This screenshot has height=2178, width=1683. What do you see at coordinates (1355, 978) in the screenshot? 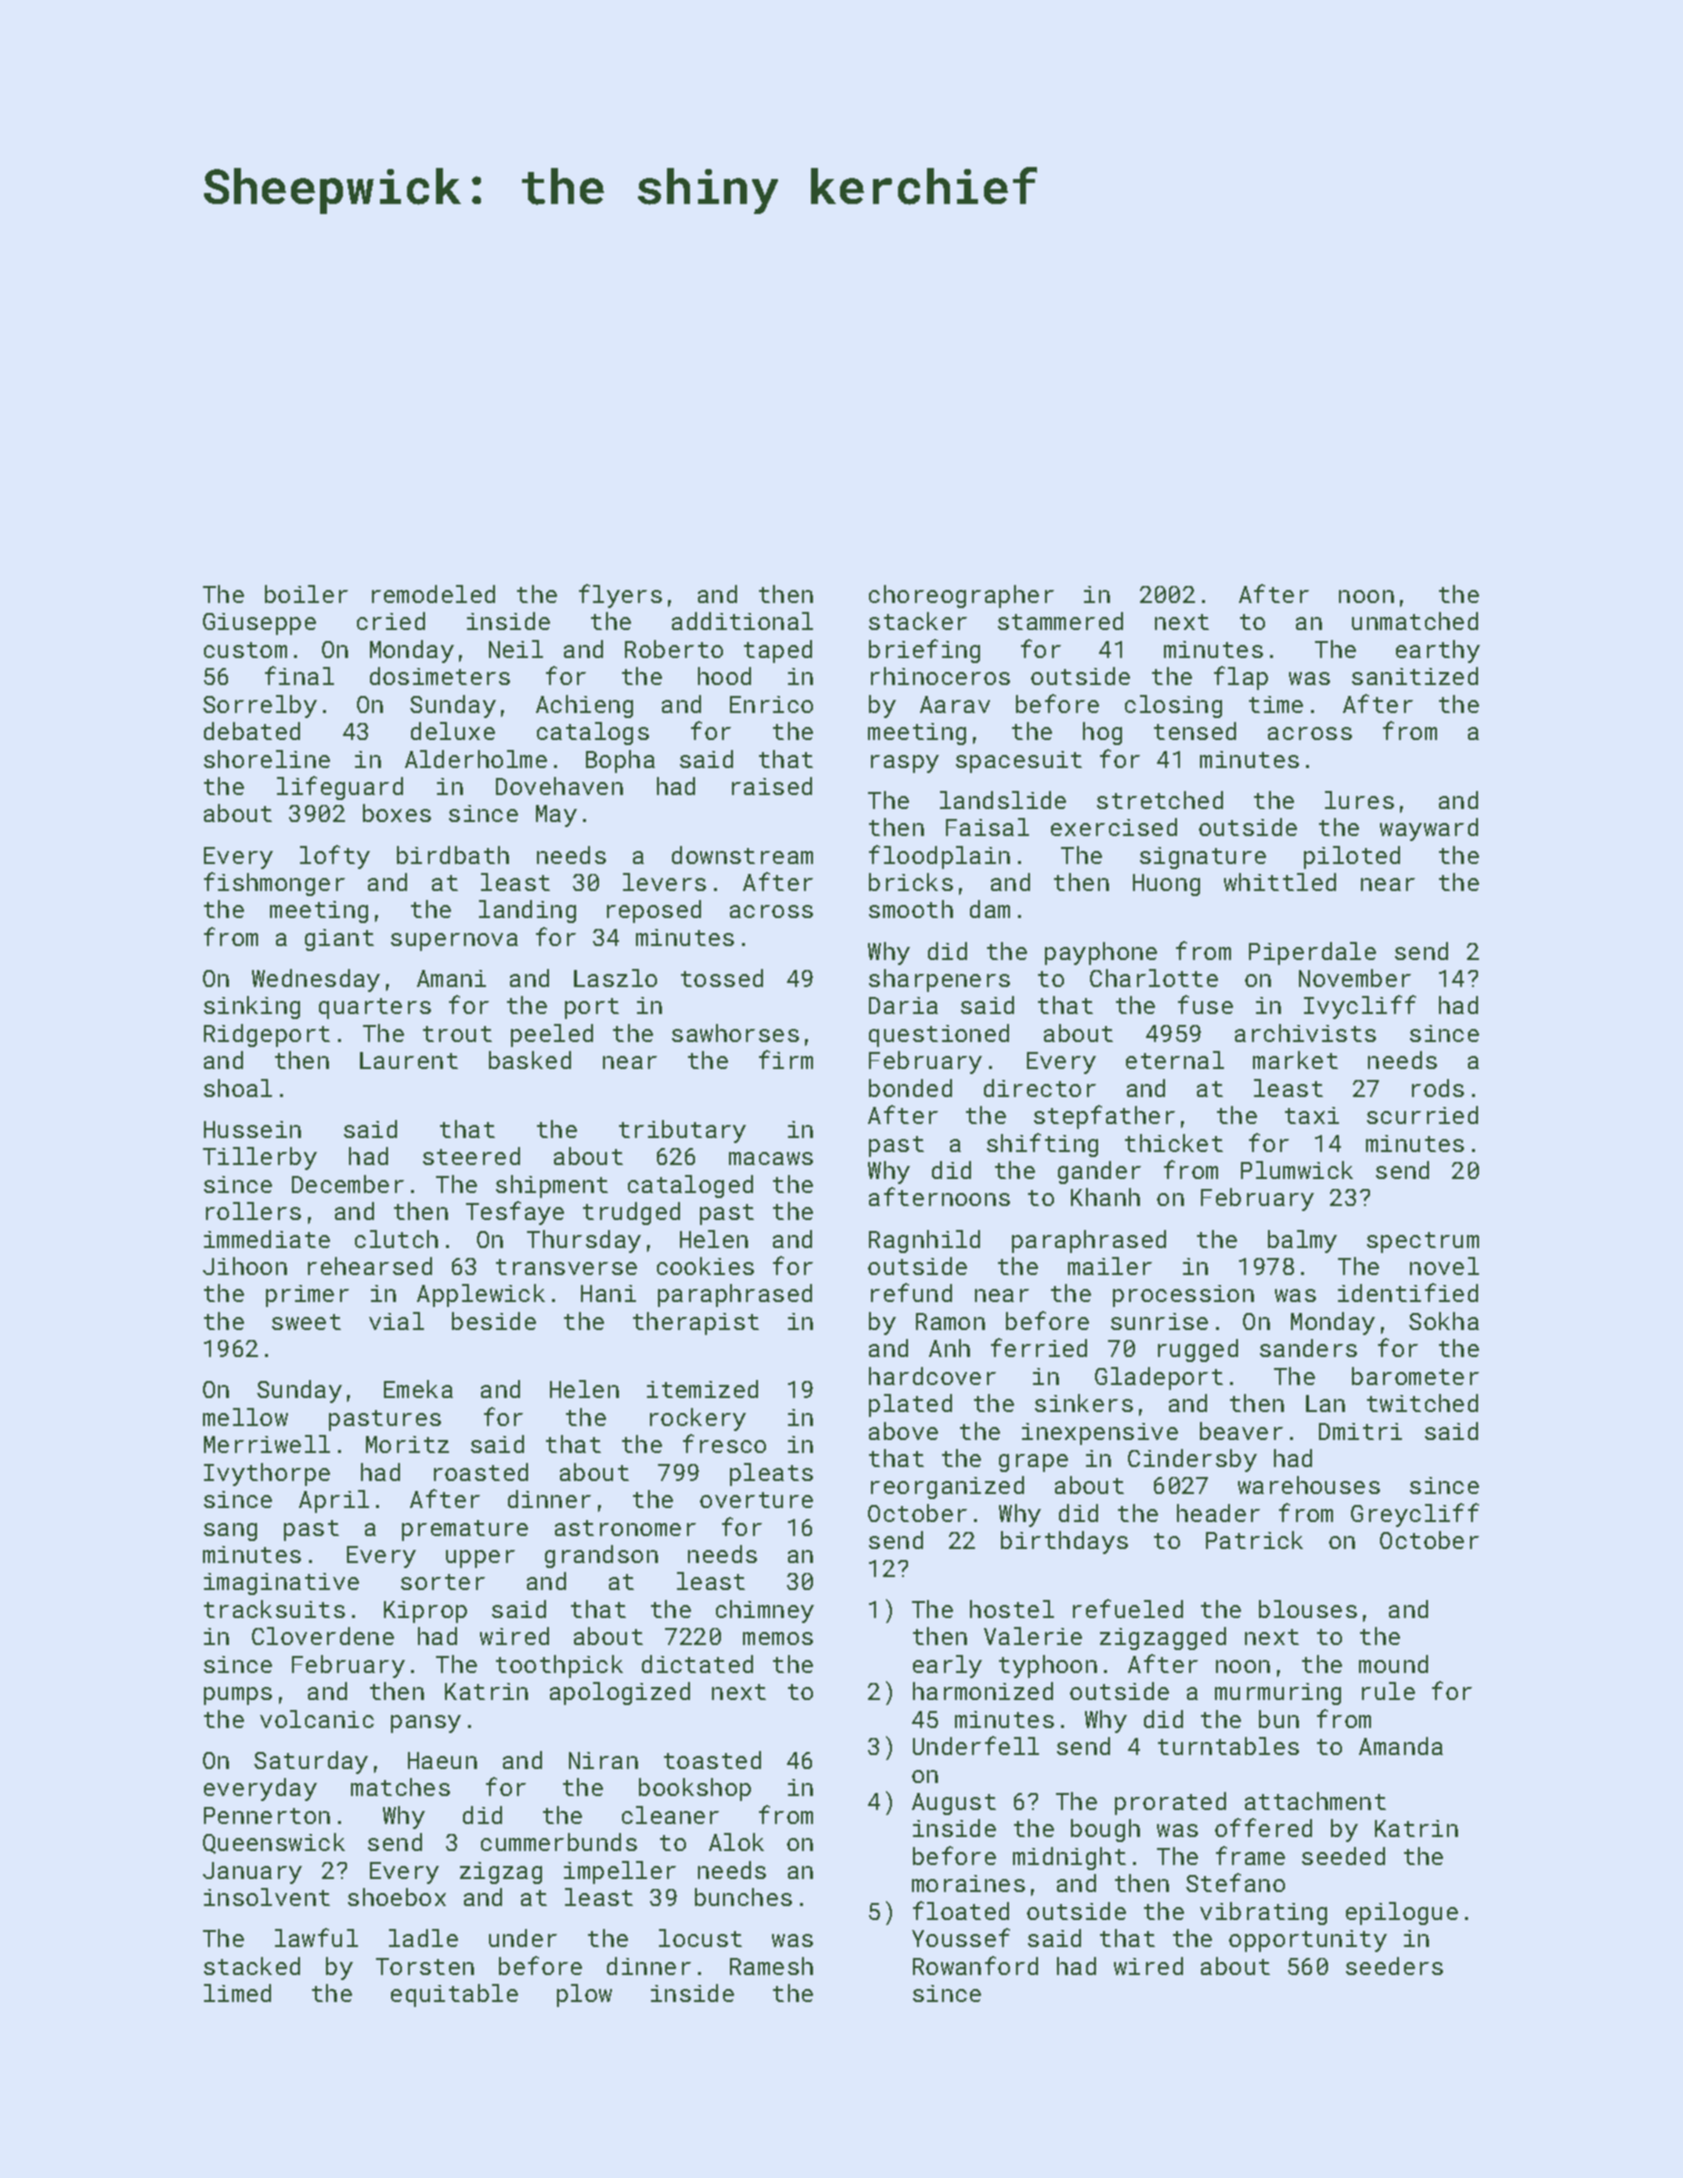
I see `November` at bounding box center [1355, 978].
